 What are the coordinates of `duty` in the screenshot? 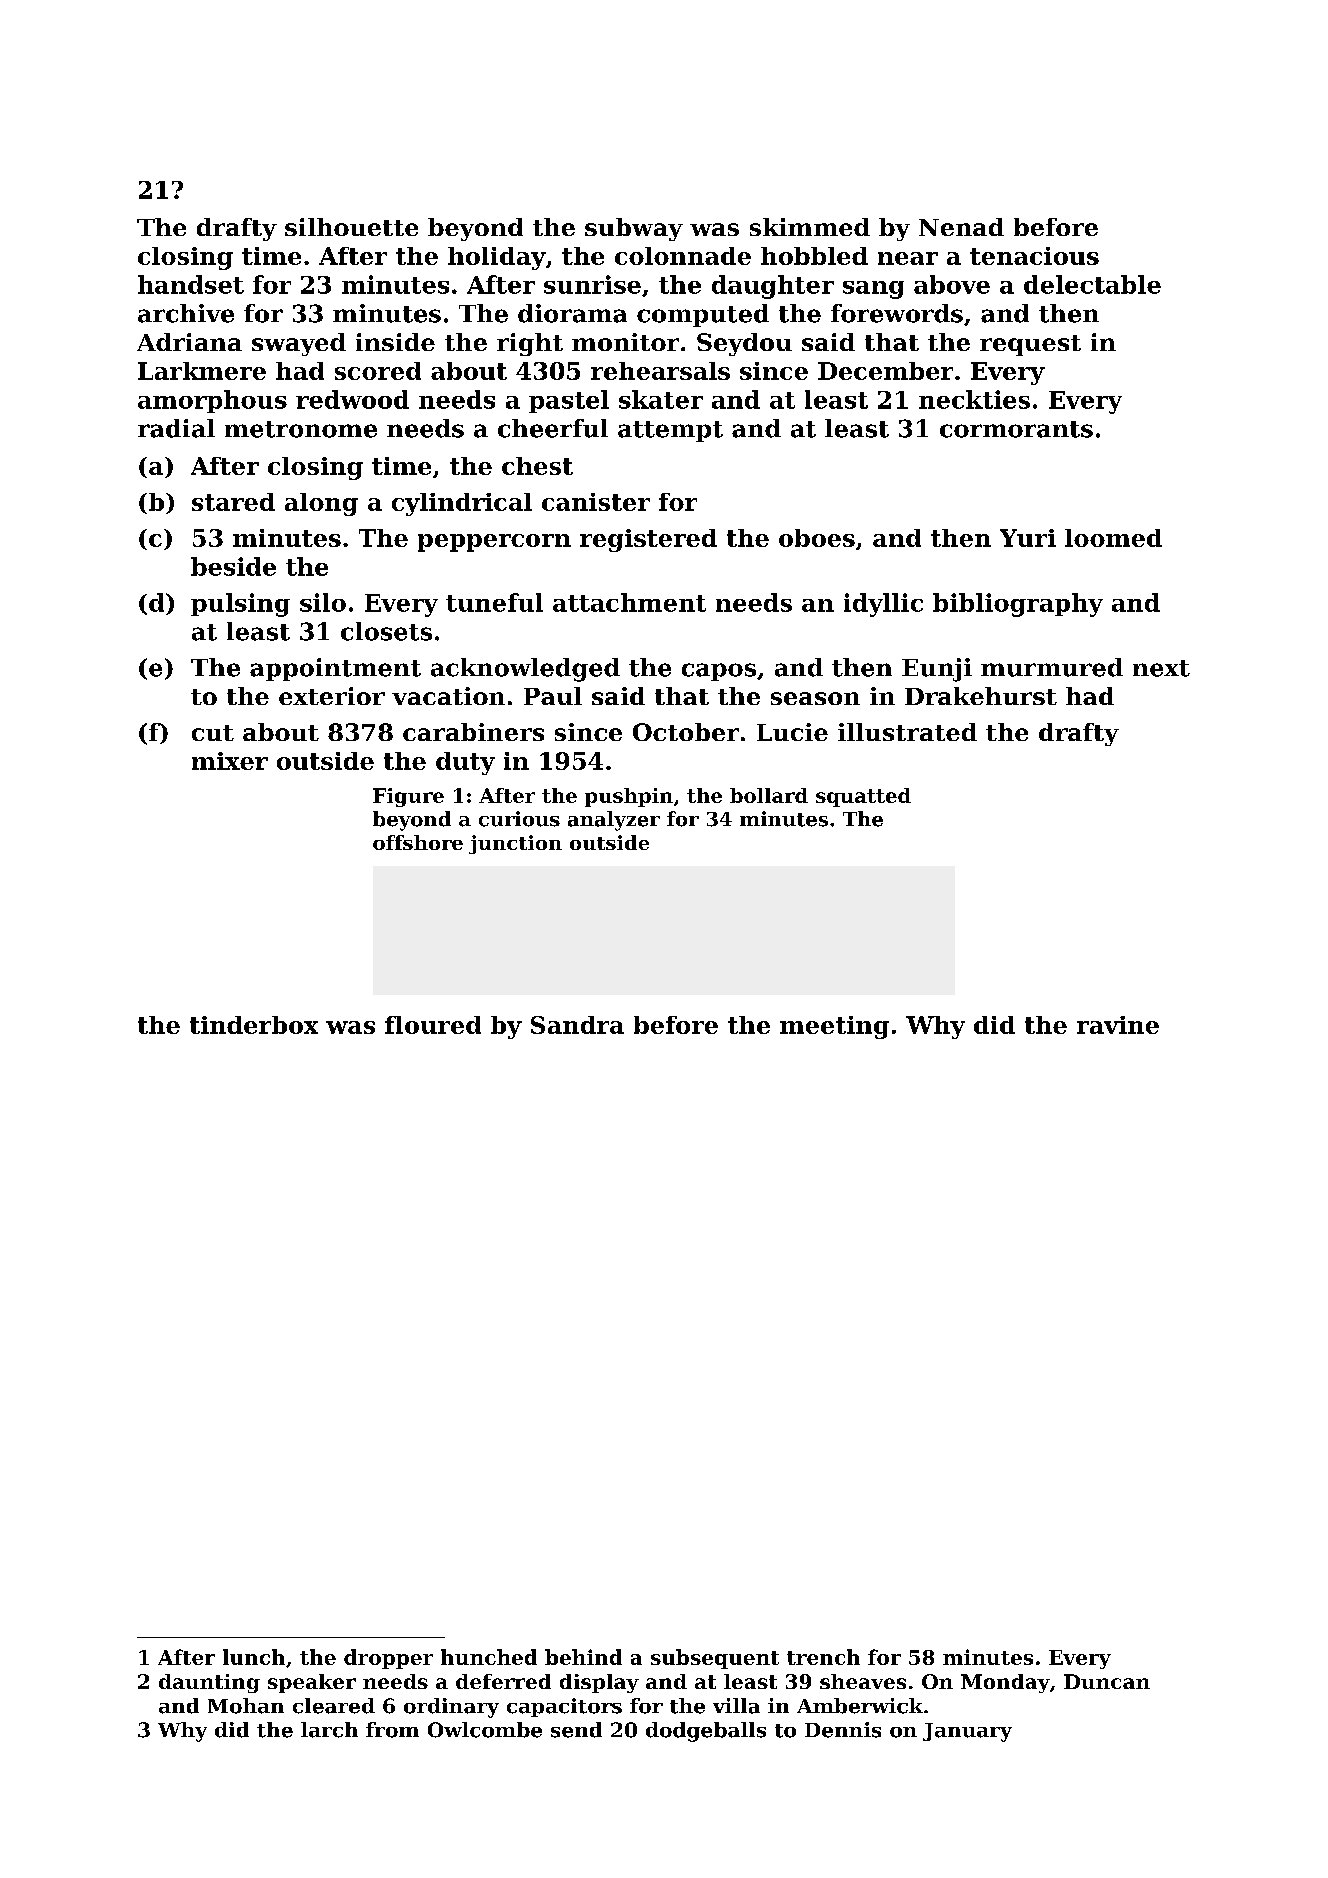 It's located at (465, 763).
